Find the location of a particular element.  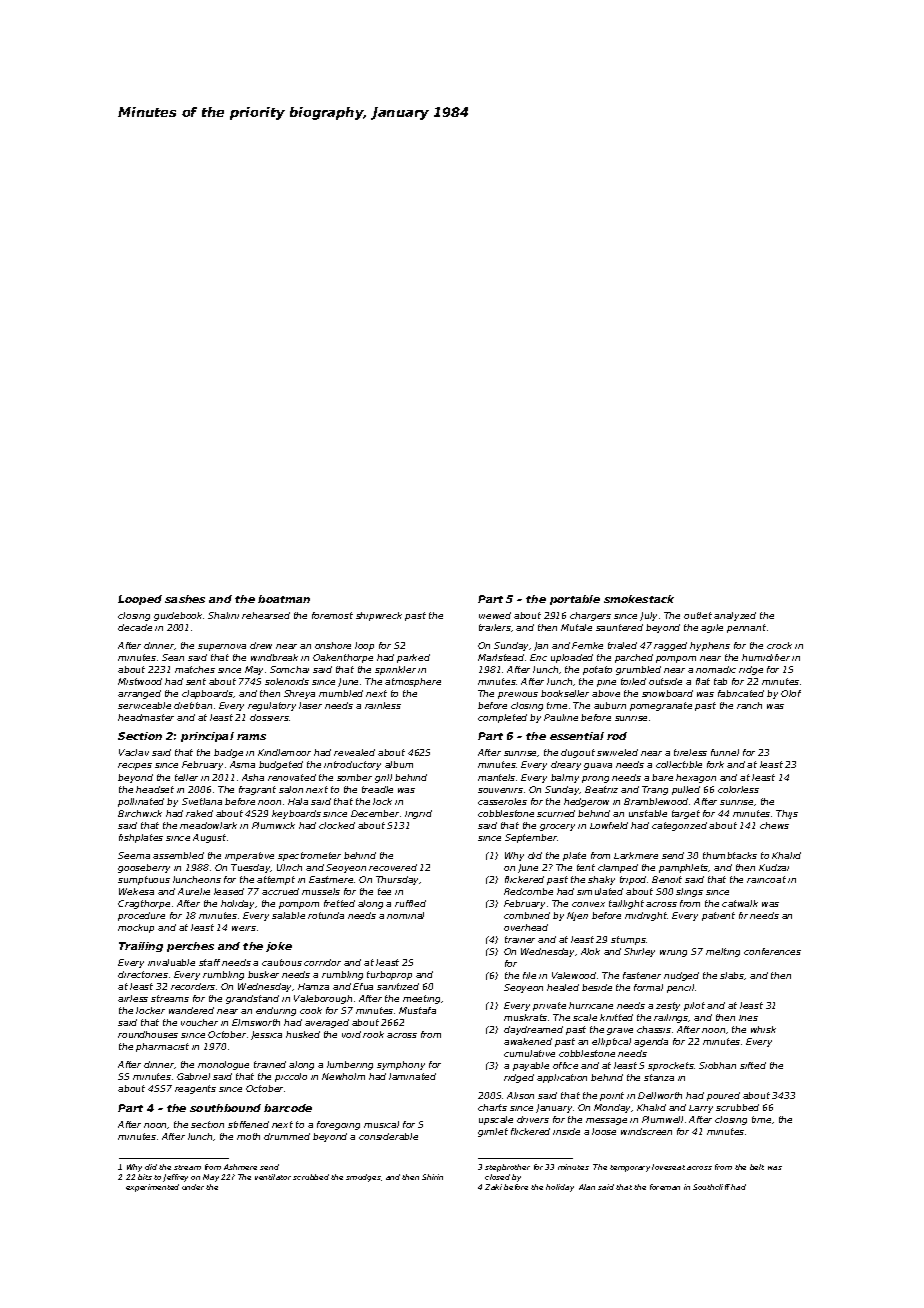

completed is located at coordinates (502, 718).
